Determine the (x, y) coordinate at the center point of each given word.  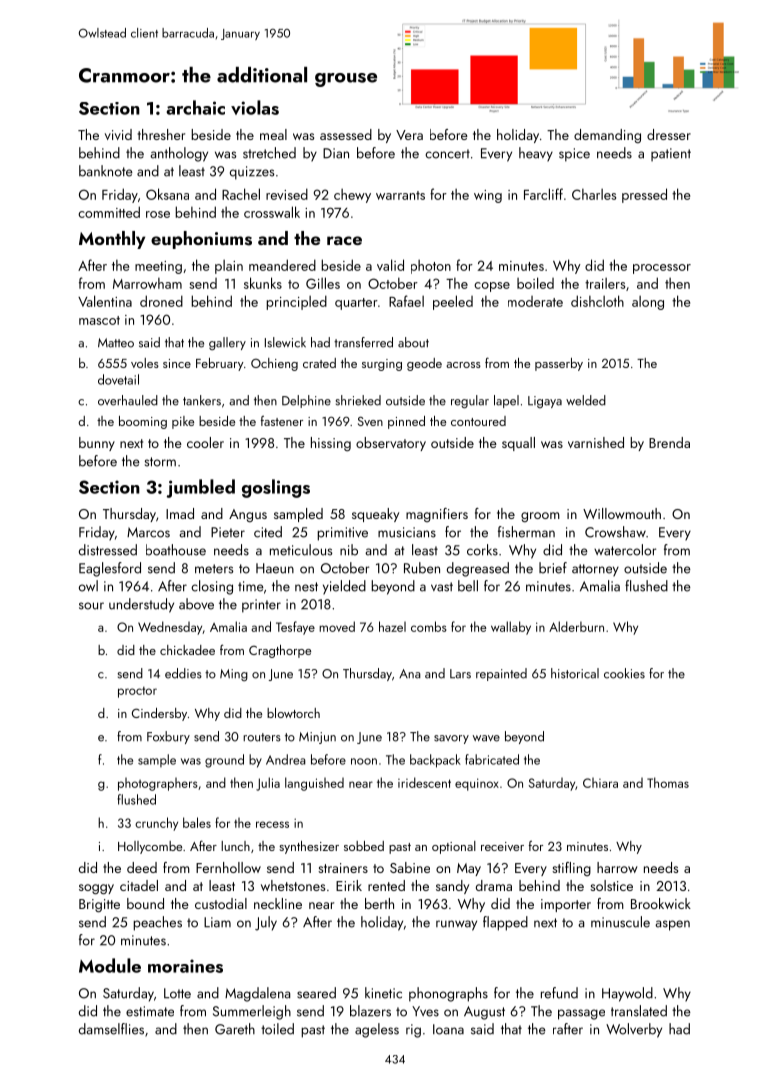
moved (337, 626)
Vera (409, 135)
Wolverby (634, 1030)
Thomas (668, 782)
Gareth (235, 1029)
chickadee (187, 650)
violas (255, 107)
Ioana (448, 1029)
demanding (607, 136)
